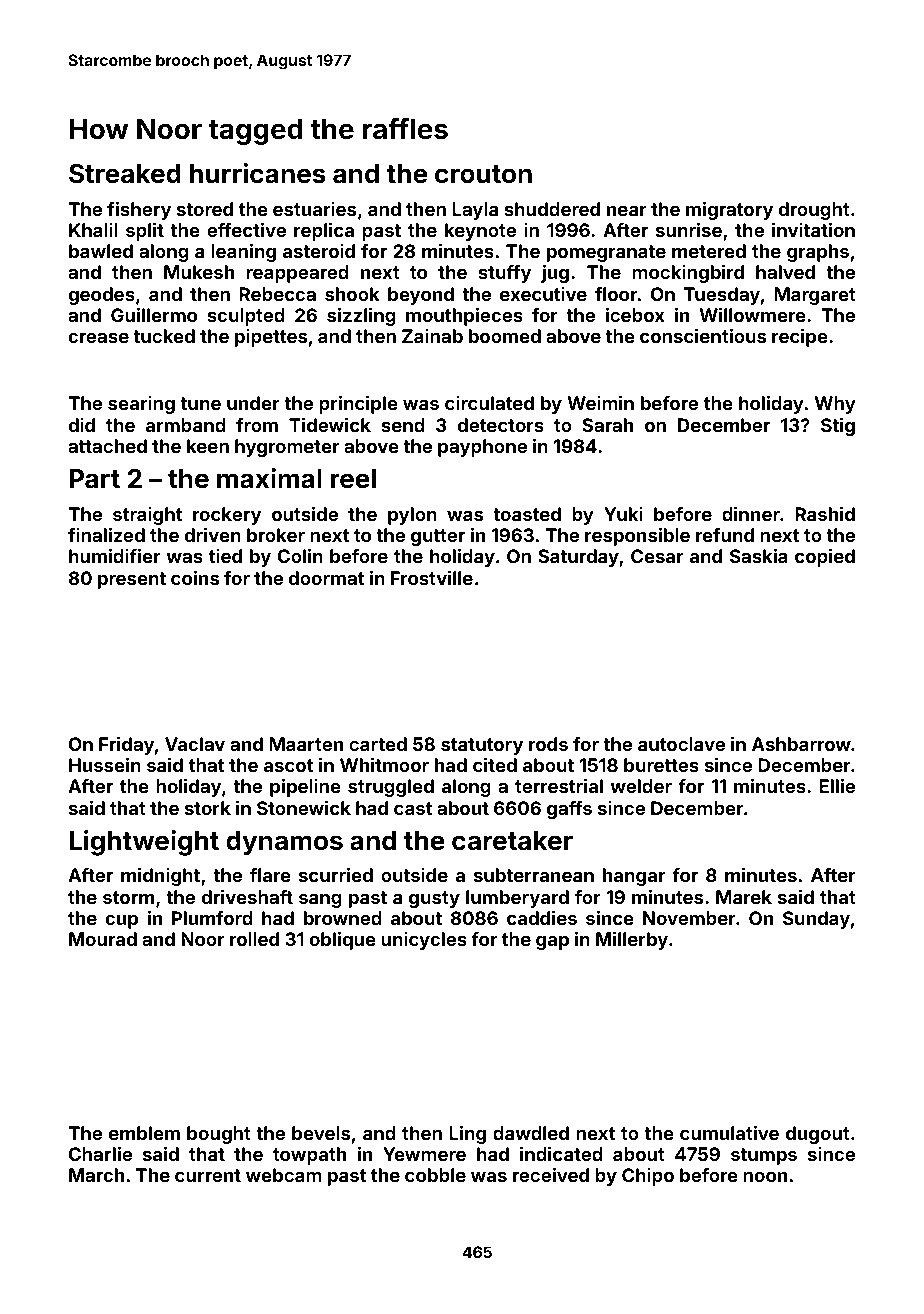 The height and width of the screenshot is (1314, 924). I want to click on copied, so click(825, 558).
